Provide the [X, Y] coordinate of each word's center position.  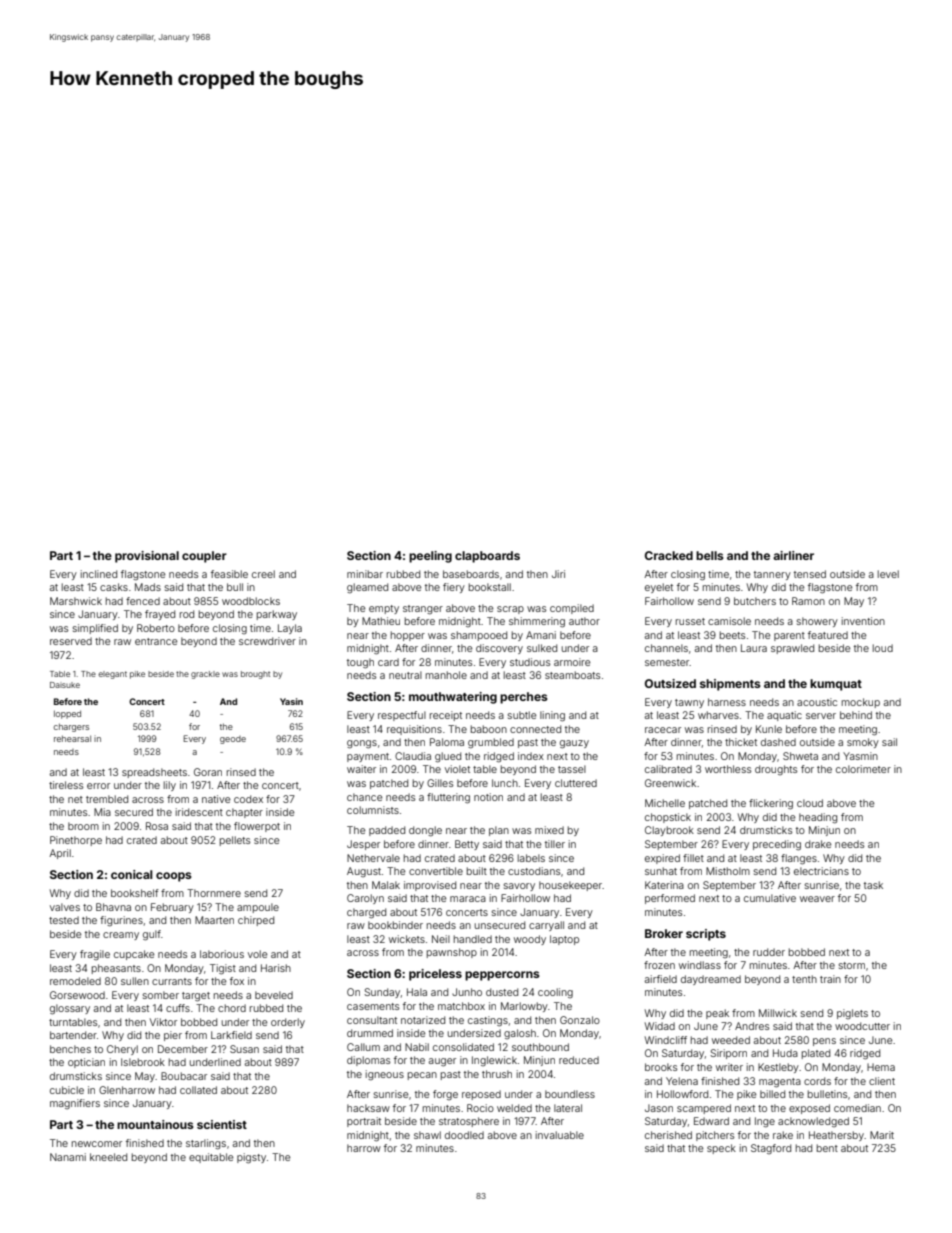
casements [373, 1006]
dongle [425, 831]
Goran [208, 772]
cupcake [134, 955]
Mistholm [728, 871]
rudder [769, 952]
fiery [454, 588]
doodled [464, 1135]
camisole [729, 621]
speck [721, 1149]
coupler [204, 557]
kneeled [108, 1157]
